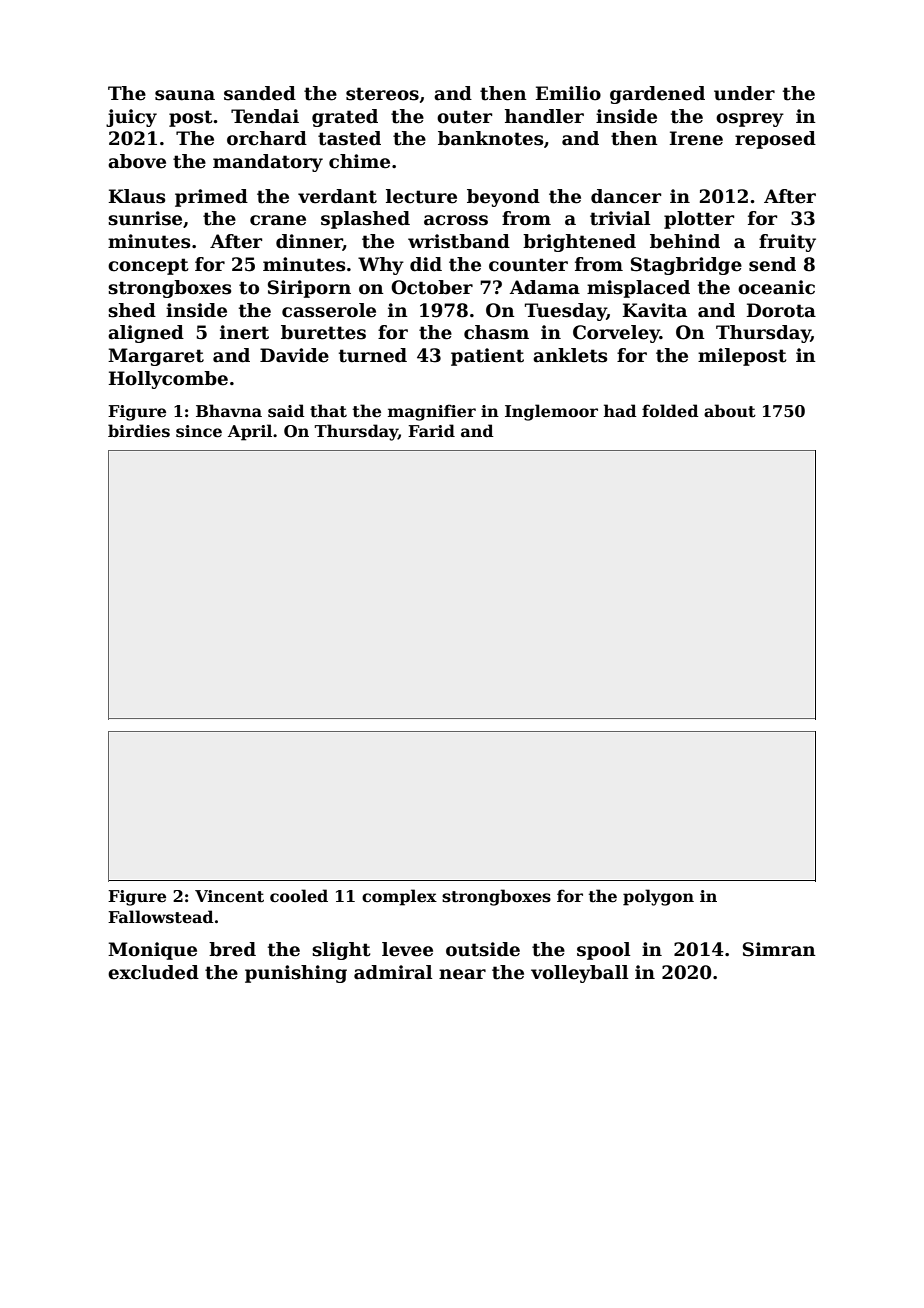  What do you see at coordinates (168, 380) in the screenshot?
I see `Hollycombe` at bounding box center [168, 380].
